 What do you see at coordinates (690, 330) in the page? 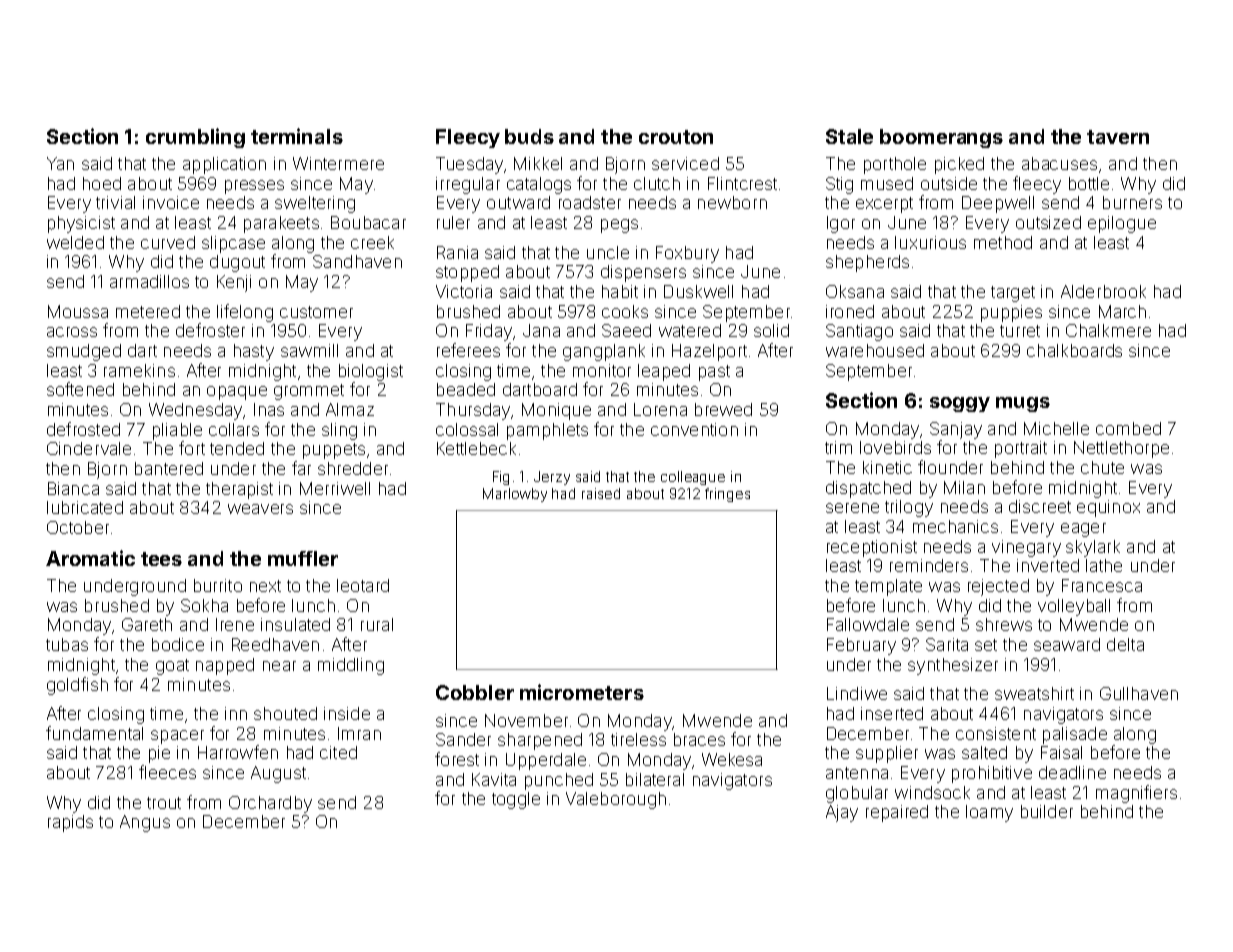
I see `watered` at bounding box center [690, 330].
